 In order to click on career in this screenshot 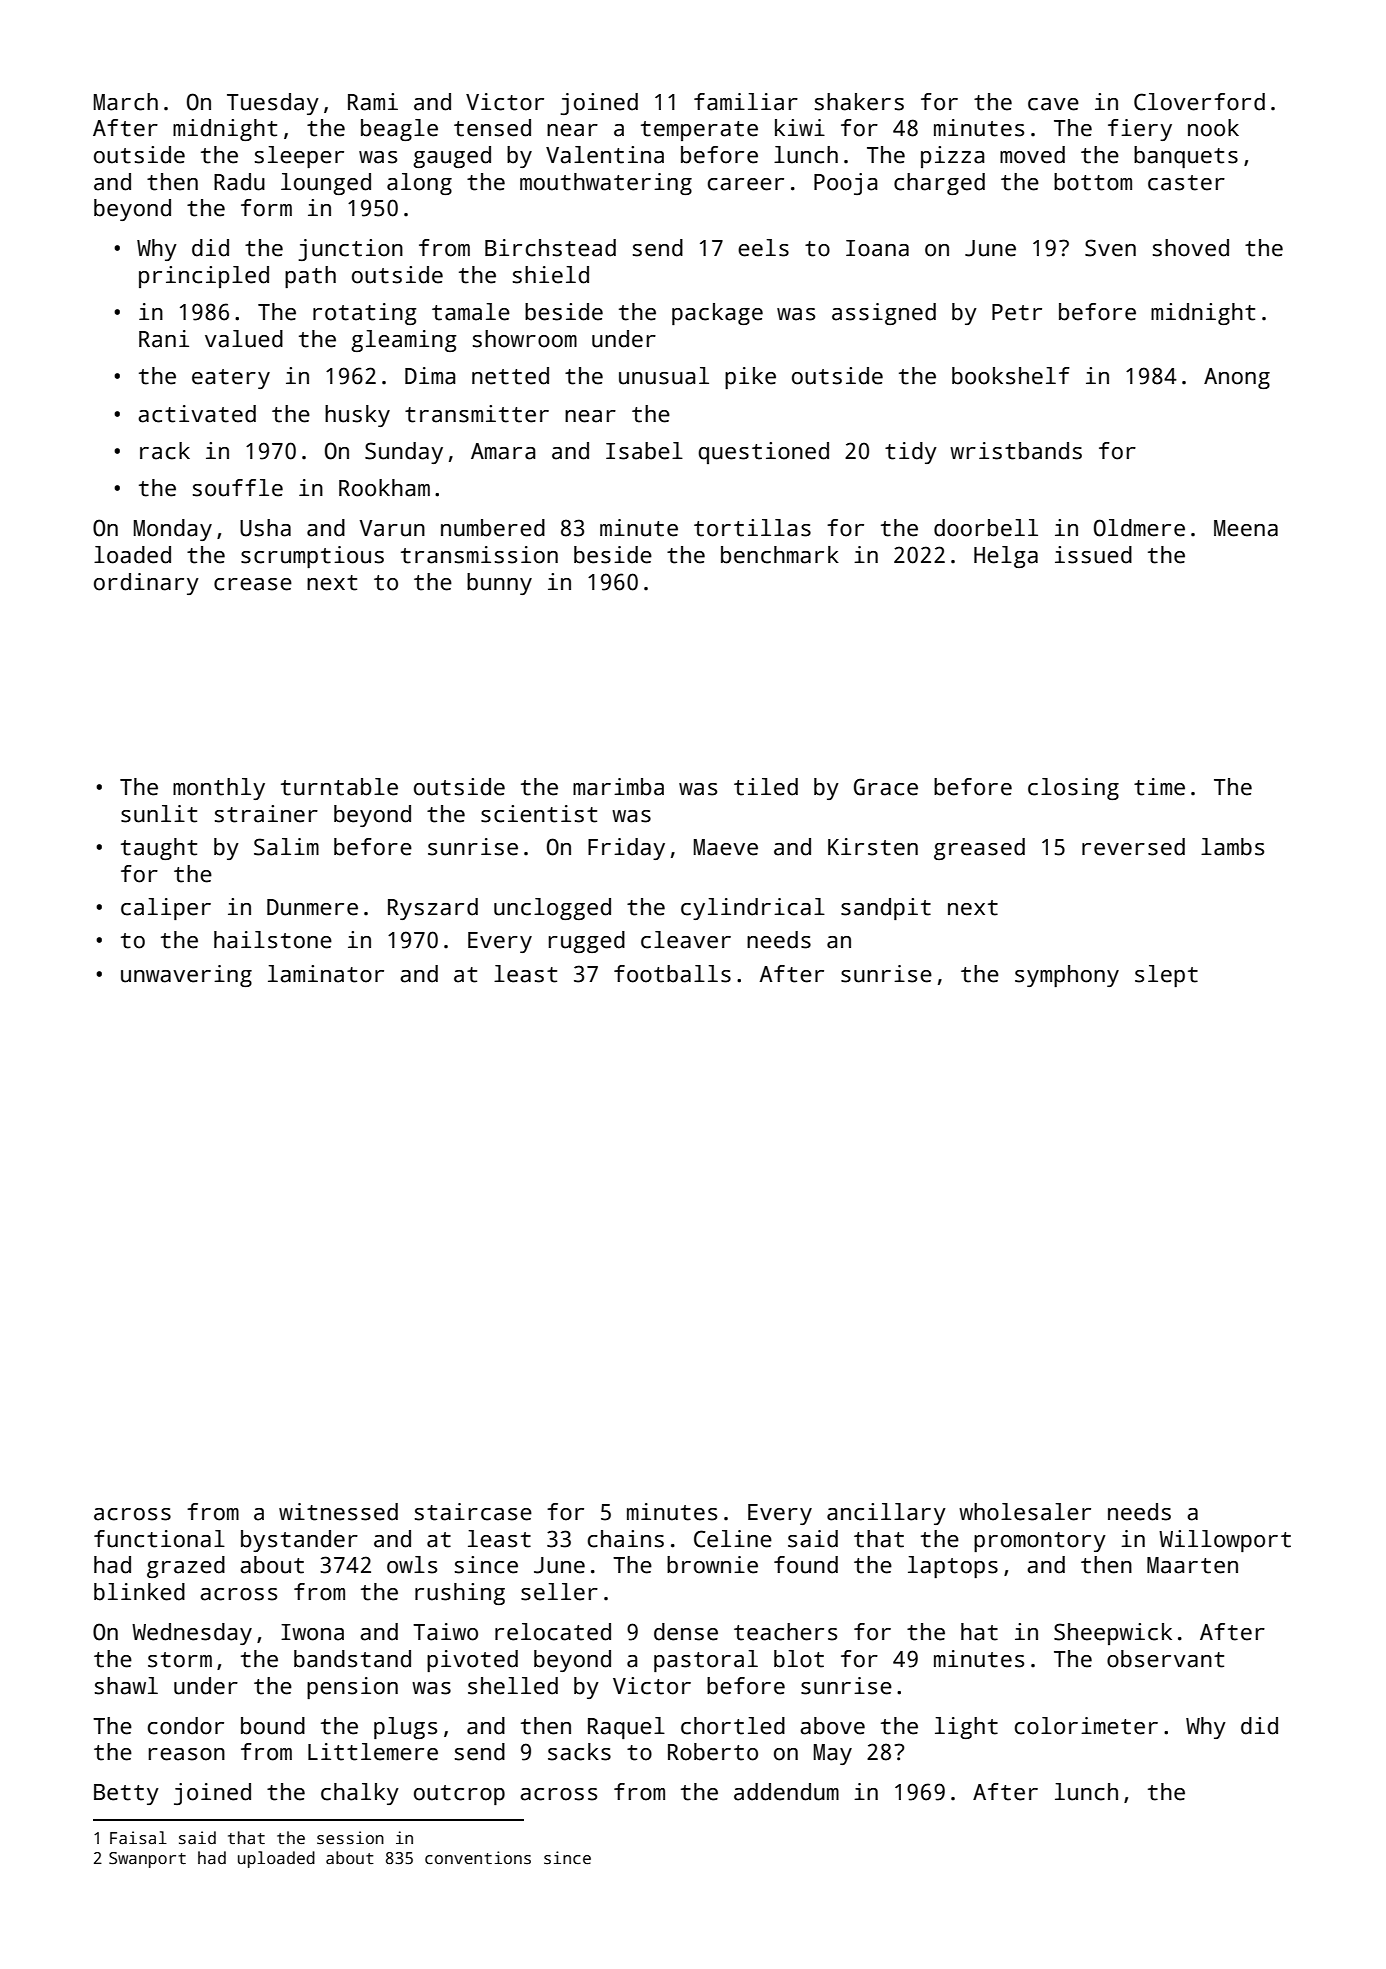, I will do `click(746, 184)`.
